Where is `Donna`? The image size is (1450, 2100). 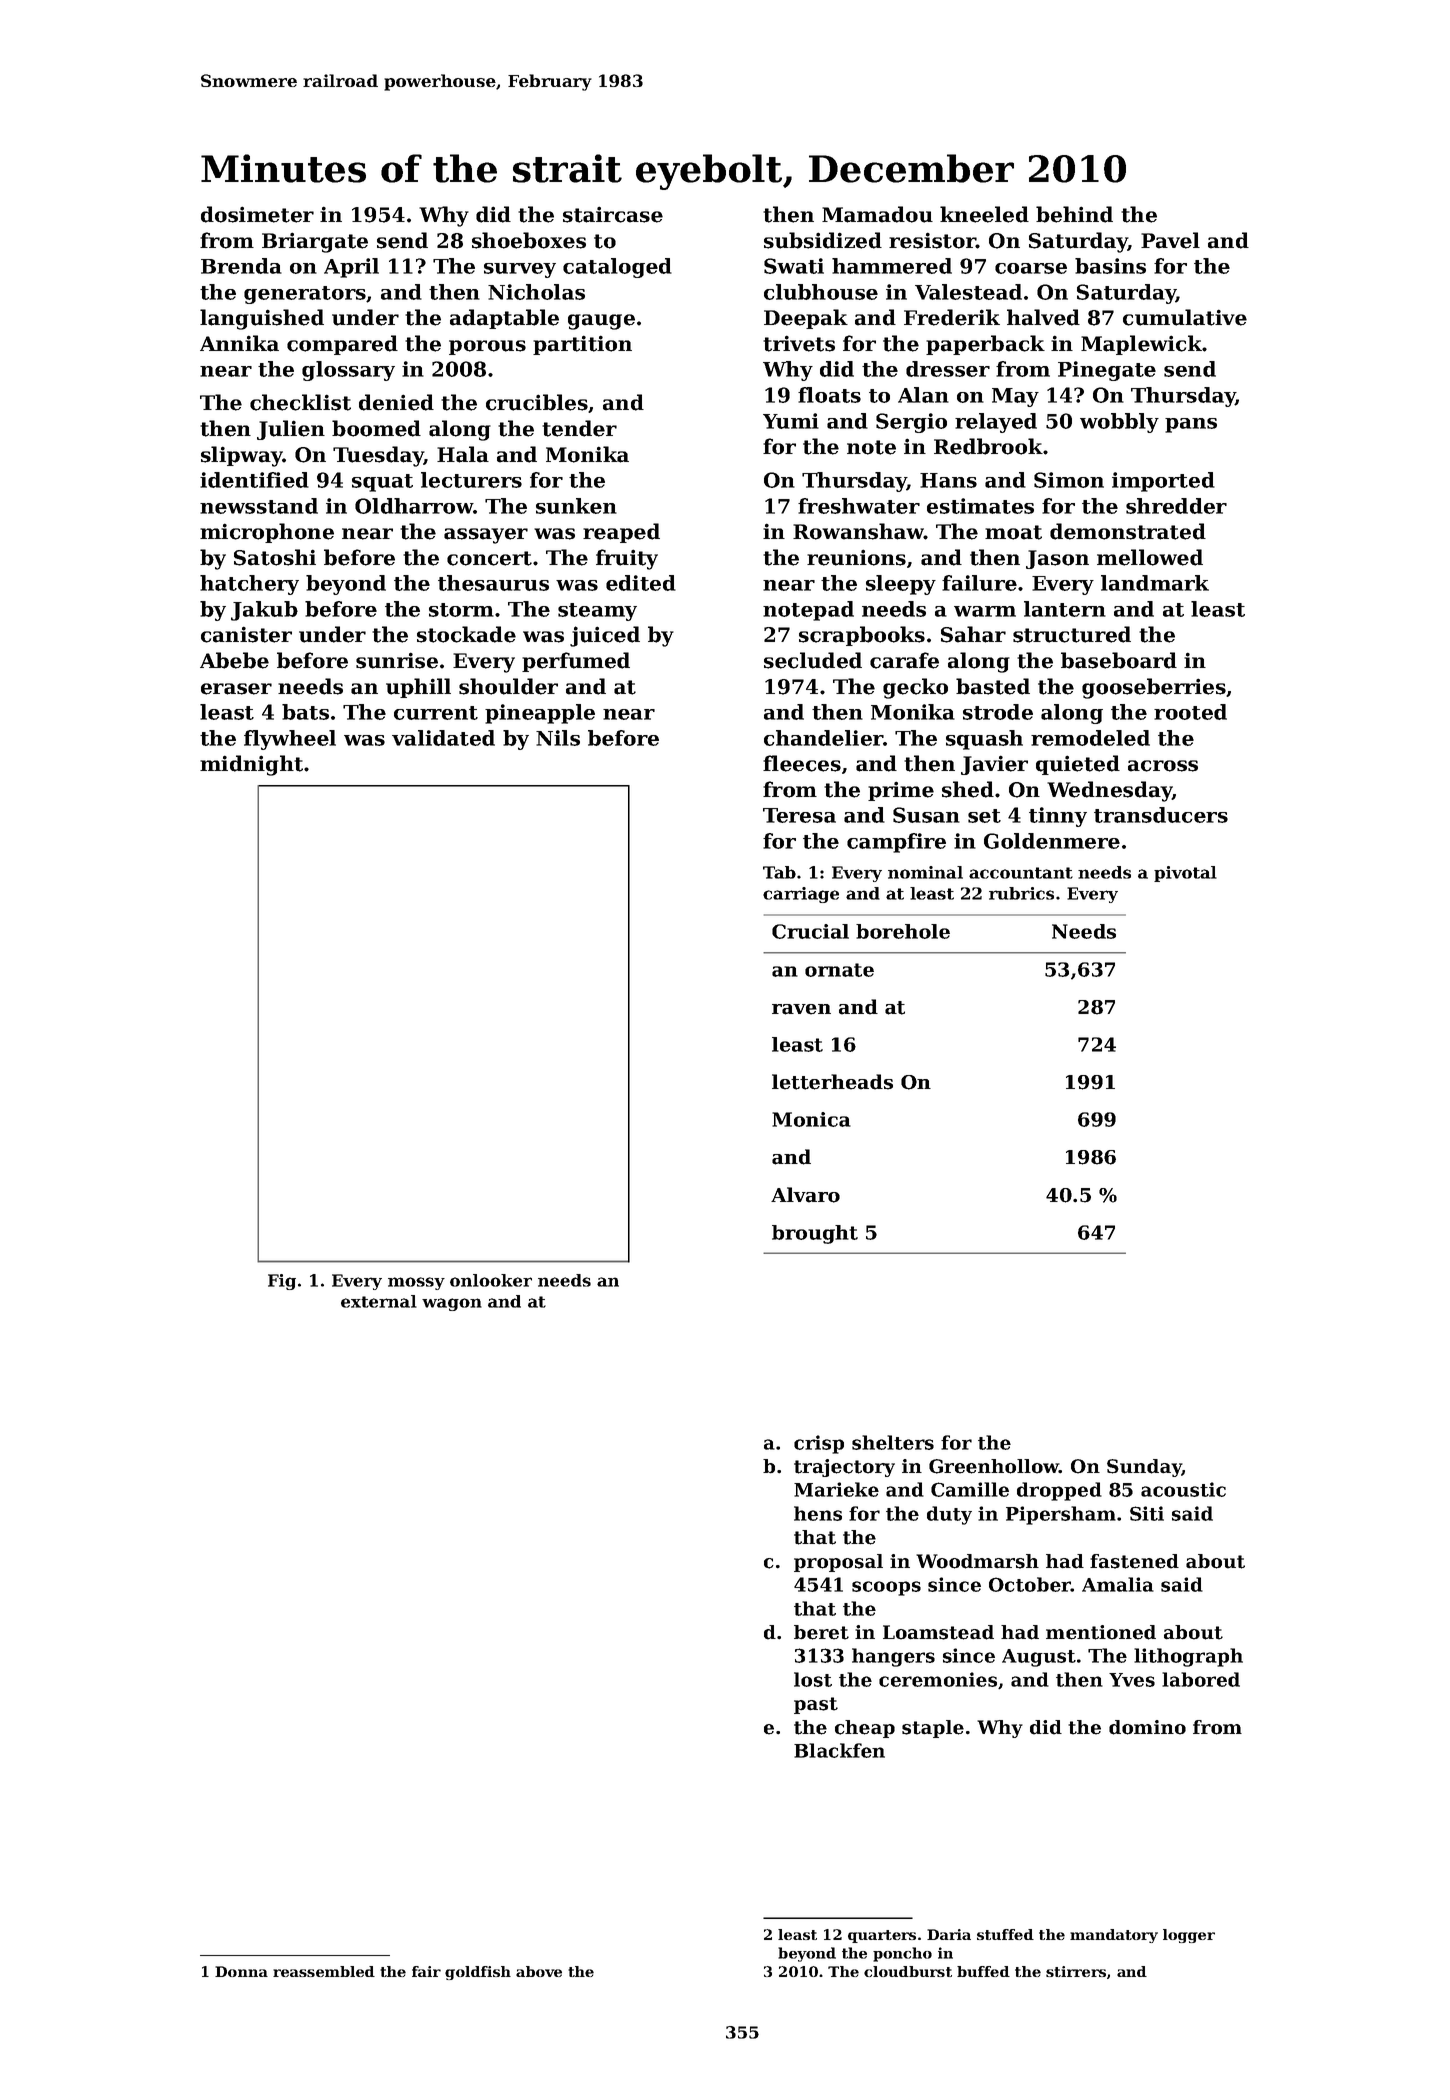 Donna is located at coordinates (241, 1971).
